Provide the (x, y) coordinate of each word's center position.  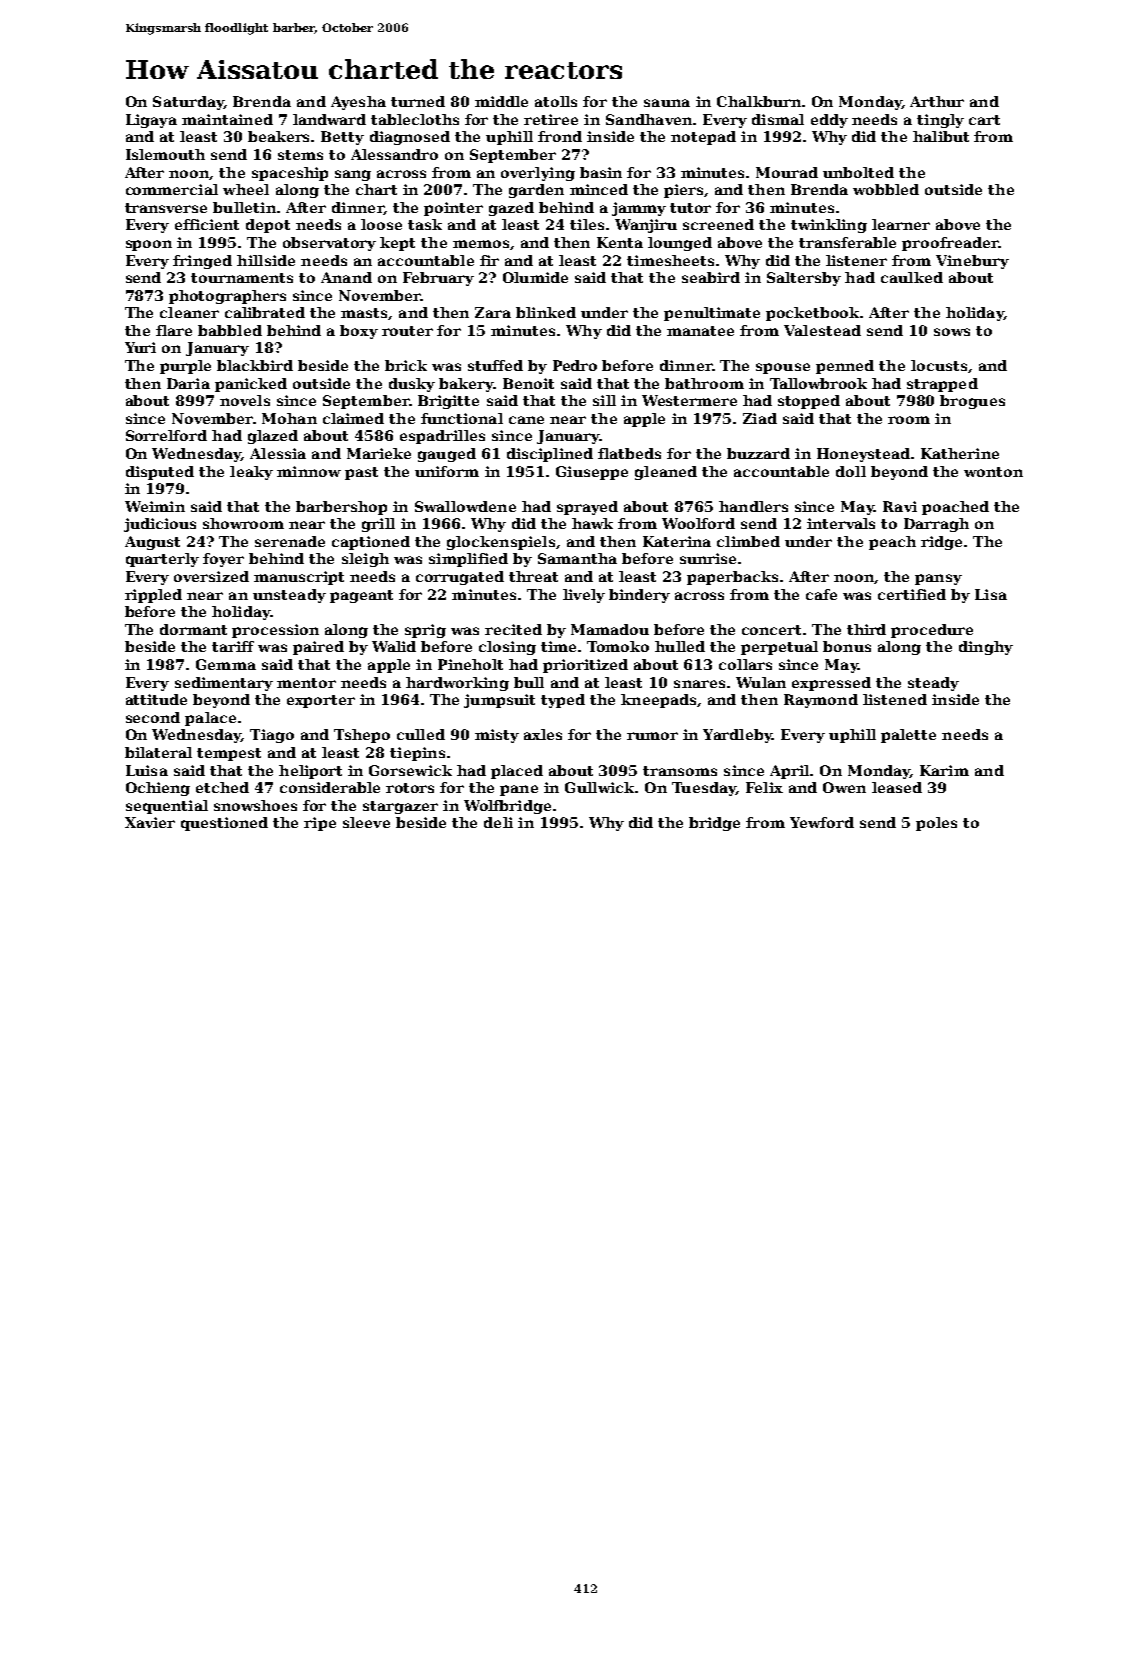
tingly (940, 121)
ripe (320, 824)
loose (381, 224)
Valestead (822, 330)
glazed (273, 437)
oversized (211, 576)
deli (498, 822)
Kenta (620, 242)
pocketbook (812, 314)
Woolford (698, 523)
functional (462, 418)
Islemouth (165, 154)
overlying (538, 174)
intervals (841, 523)
